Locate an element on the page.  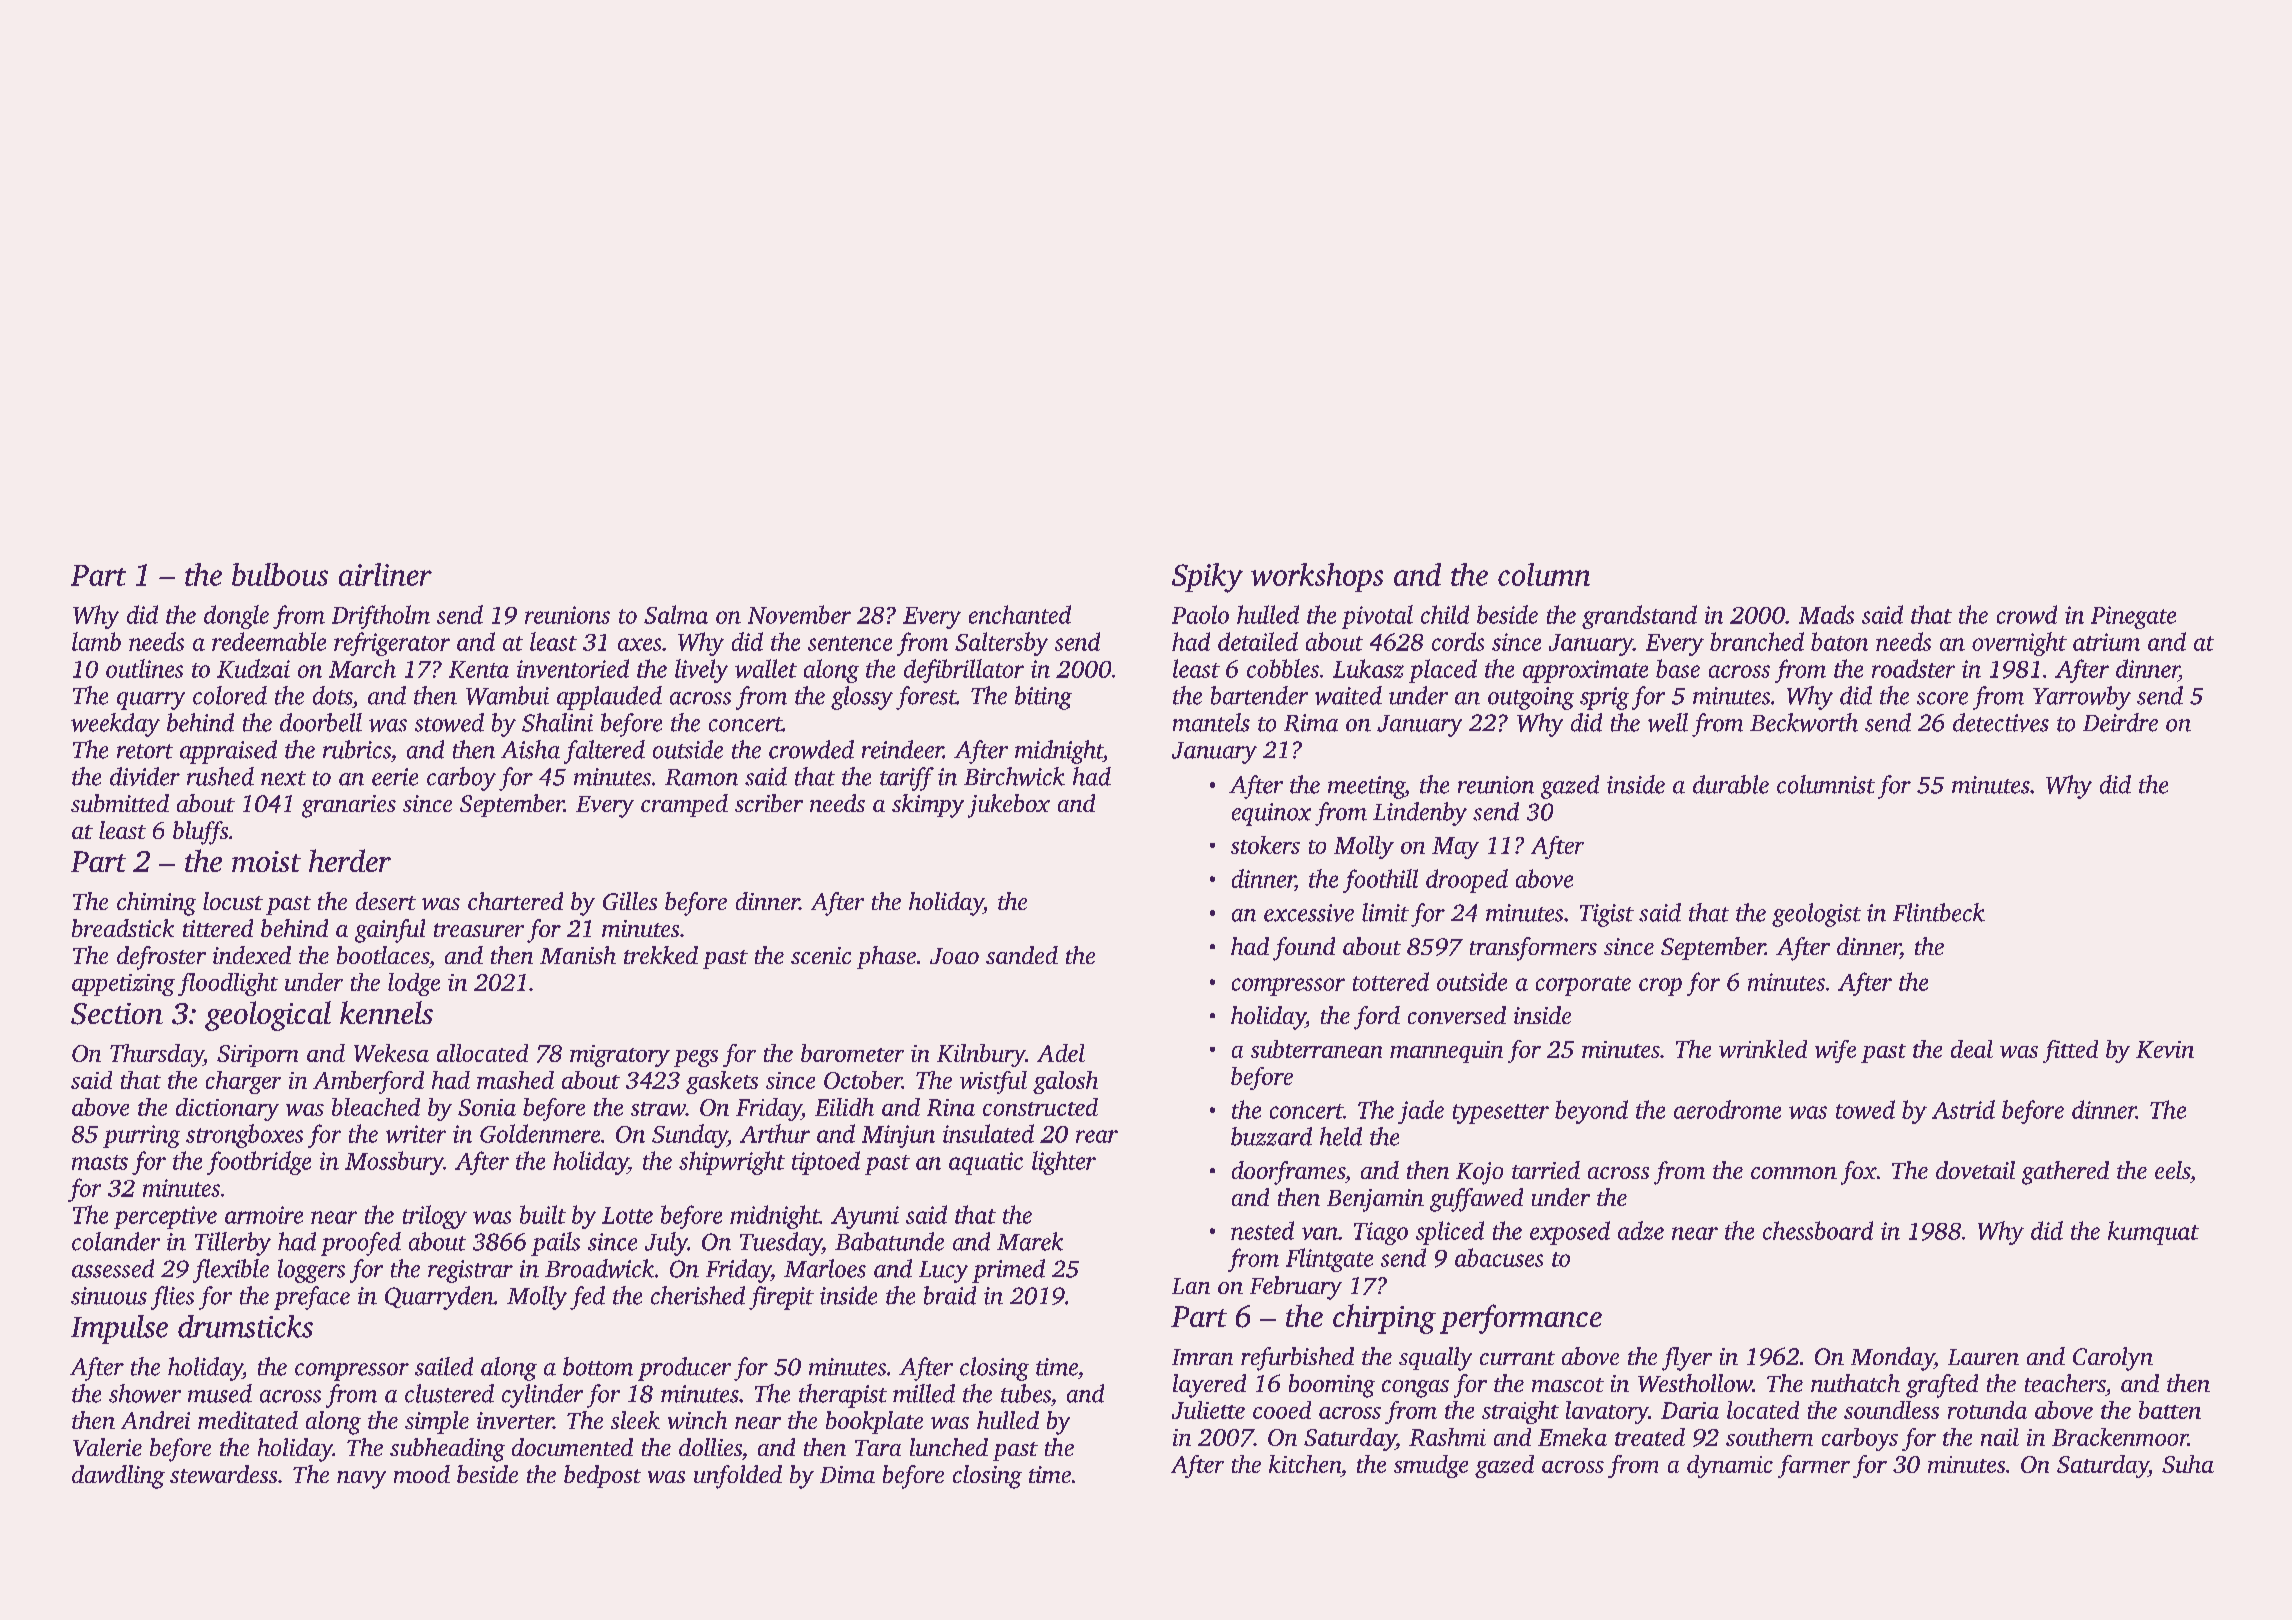
Suha is located at coordinates (2188, 1464).
